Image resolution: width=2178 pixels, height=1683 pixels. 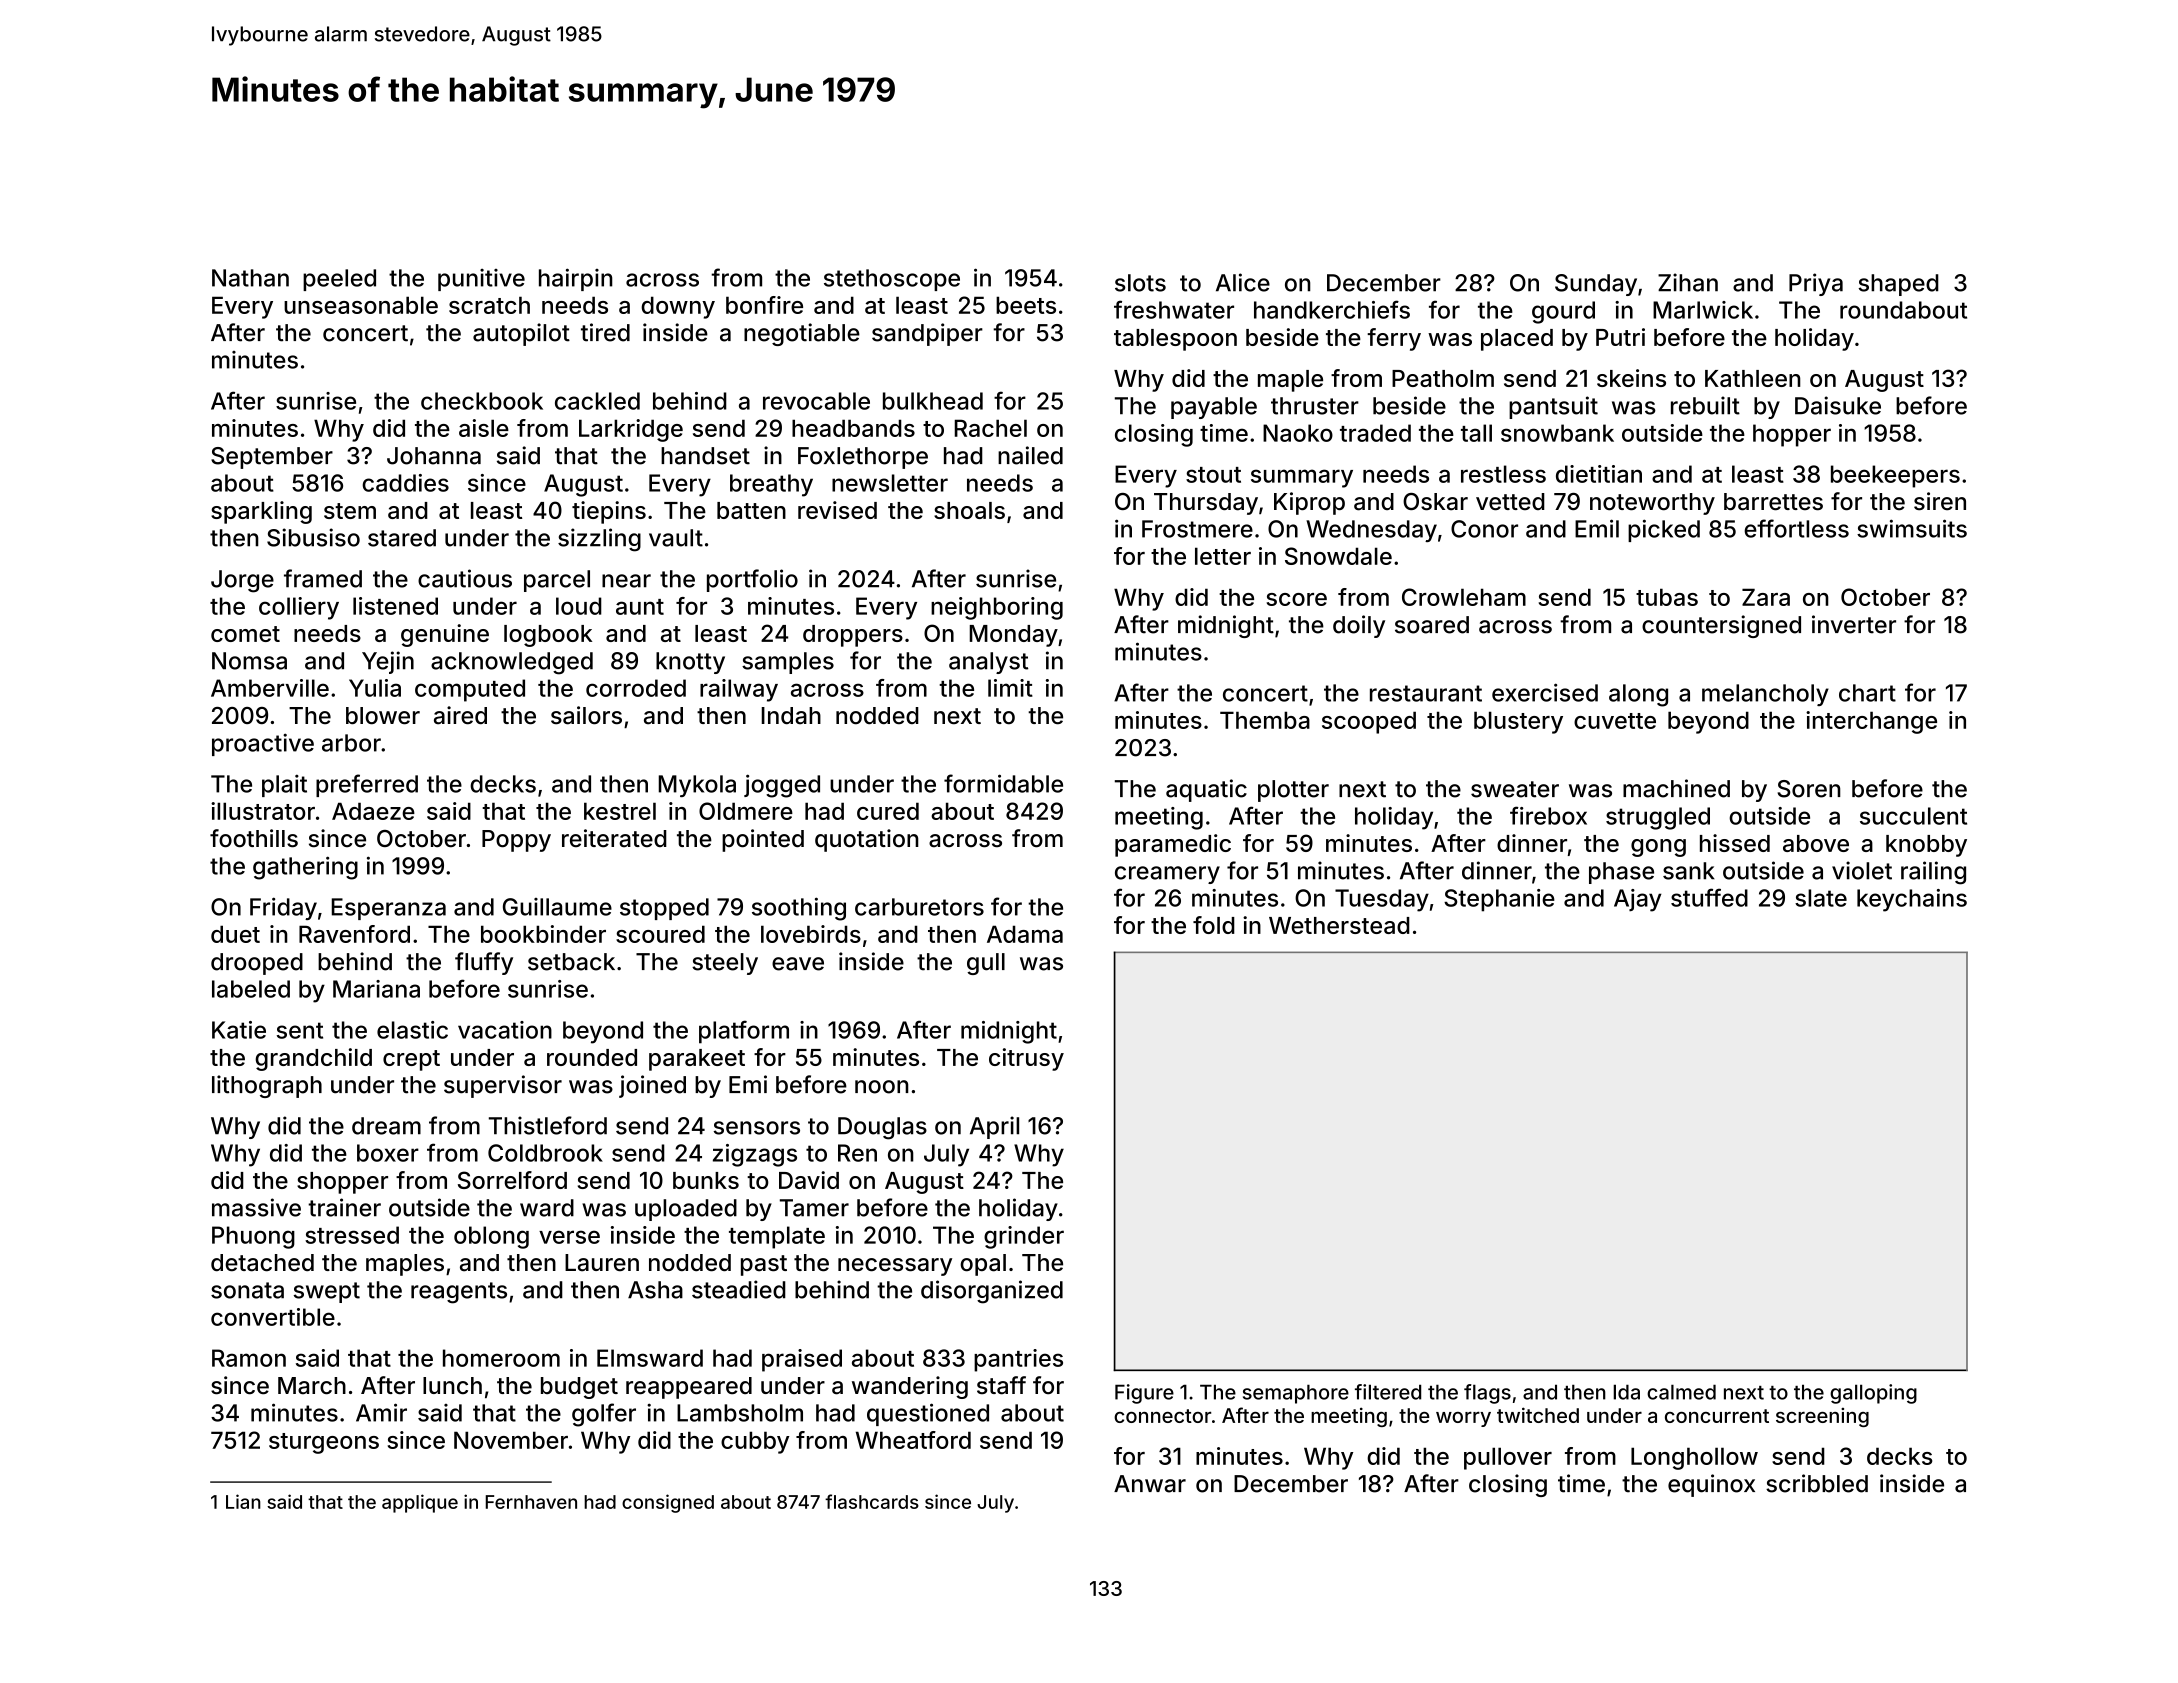 I want to click on shaped, so click(x=1899, y=285).
